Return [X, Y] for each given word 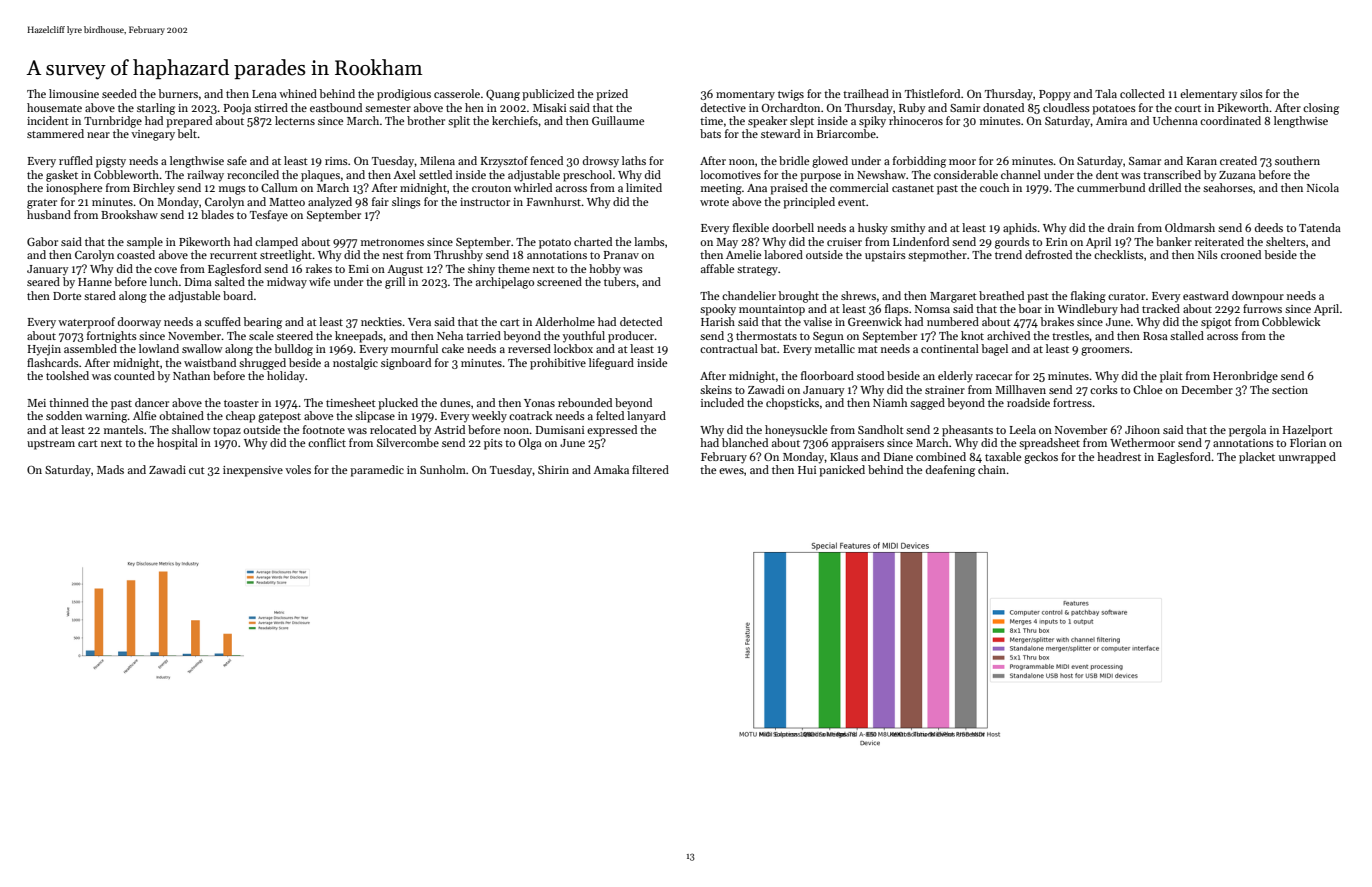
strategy [757, 271]
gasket [62, 176]
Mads [110, 469]
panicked [842, 471]
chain [992, 469]
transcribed [1172, 174]
